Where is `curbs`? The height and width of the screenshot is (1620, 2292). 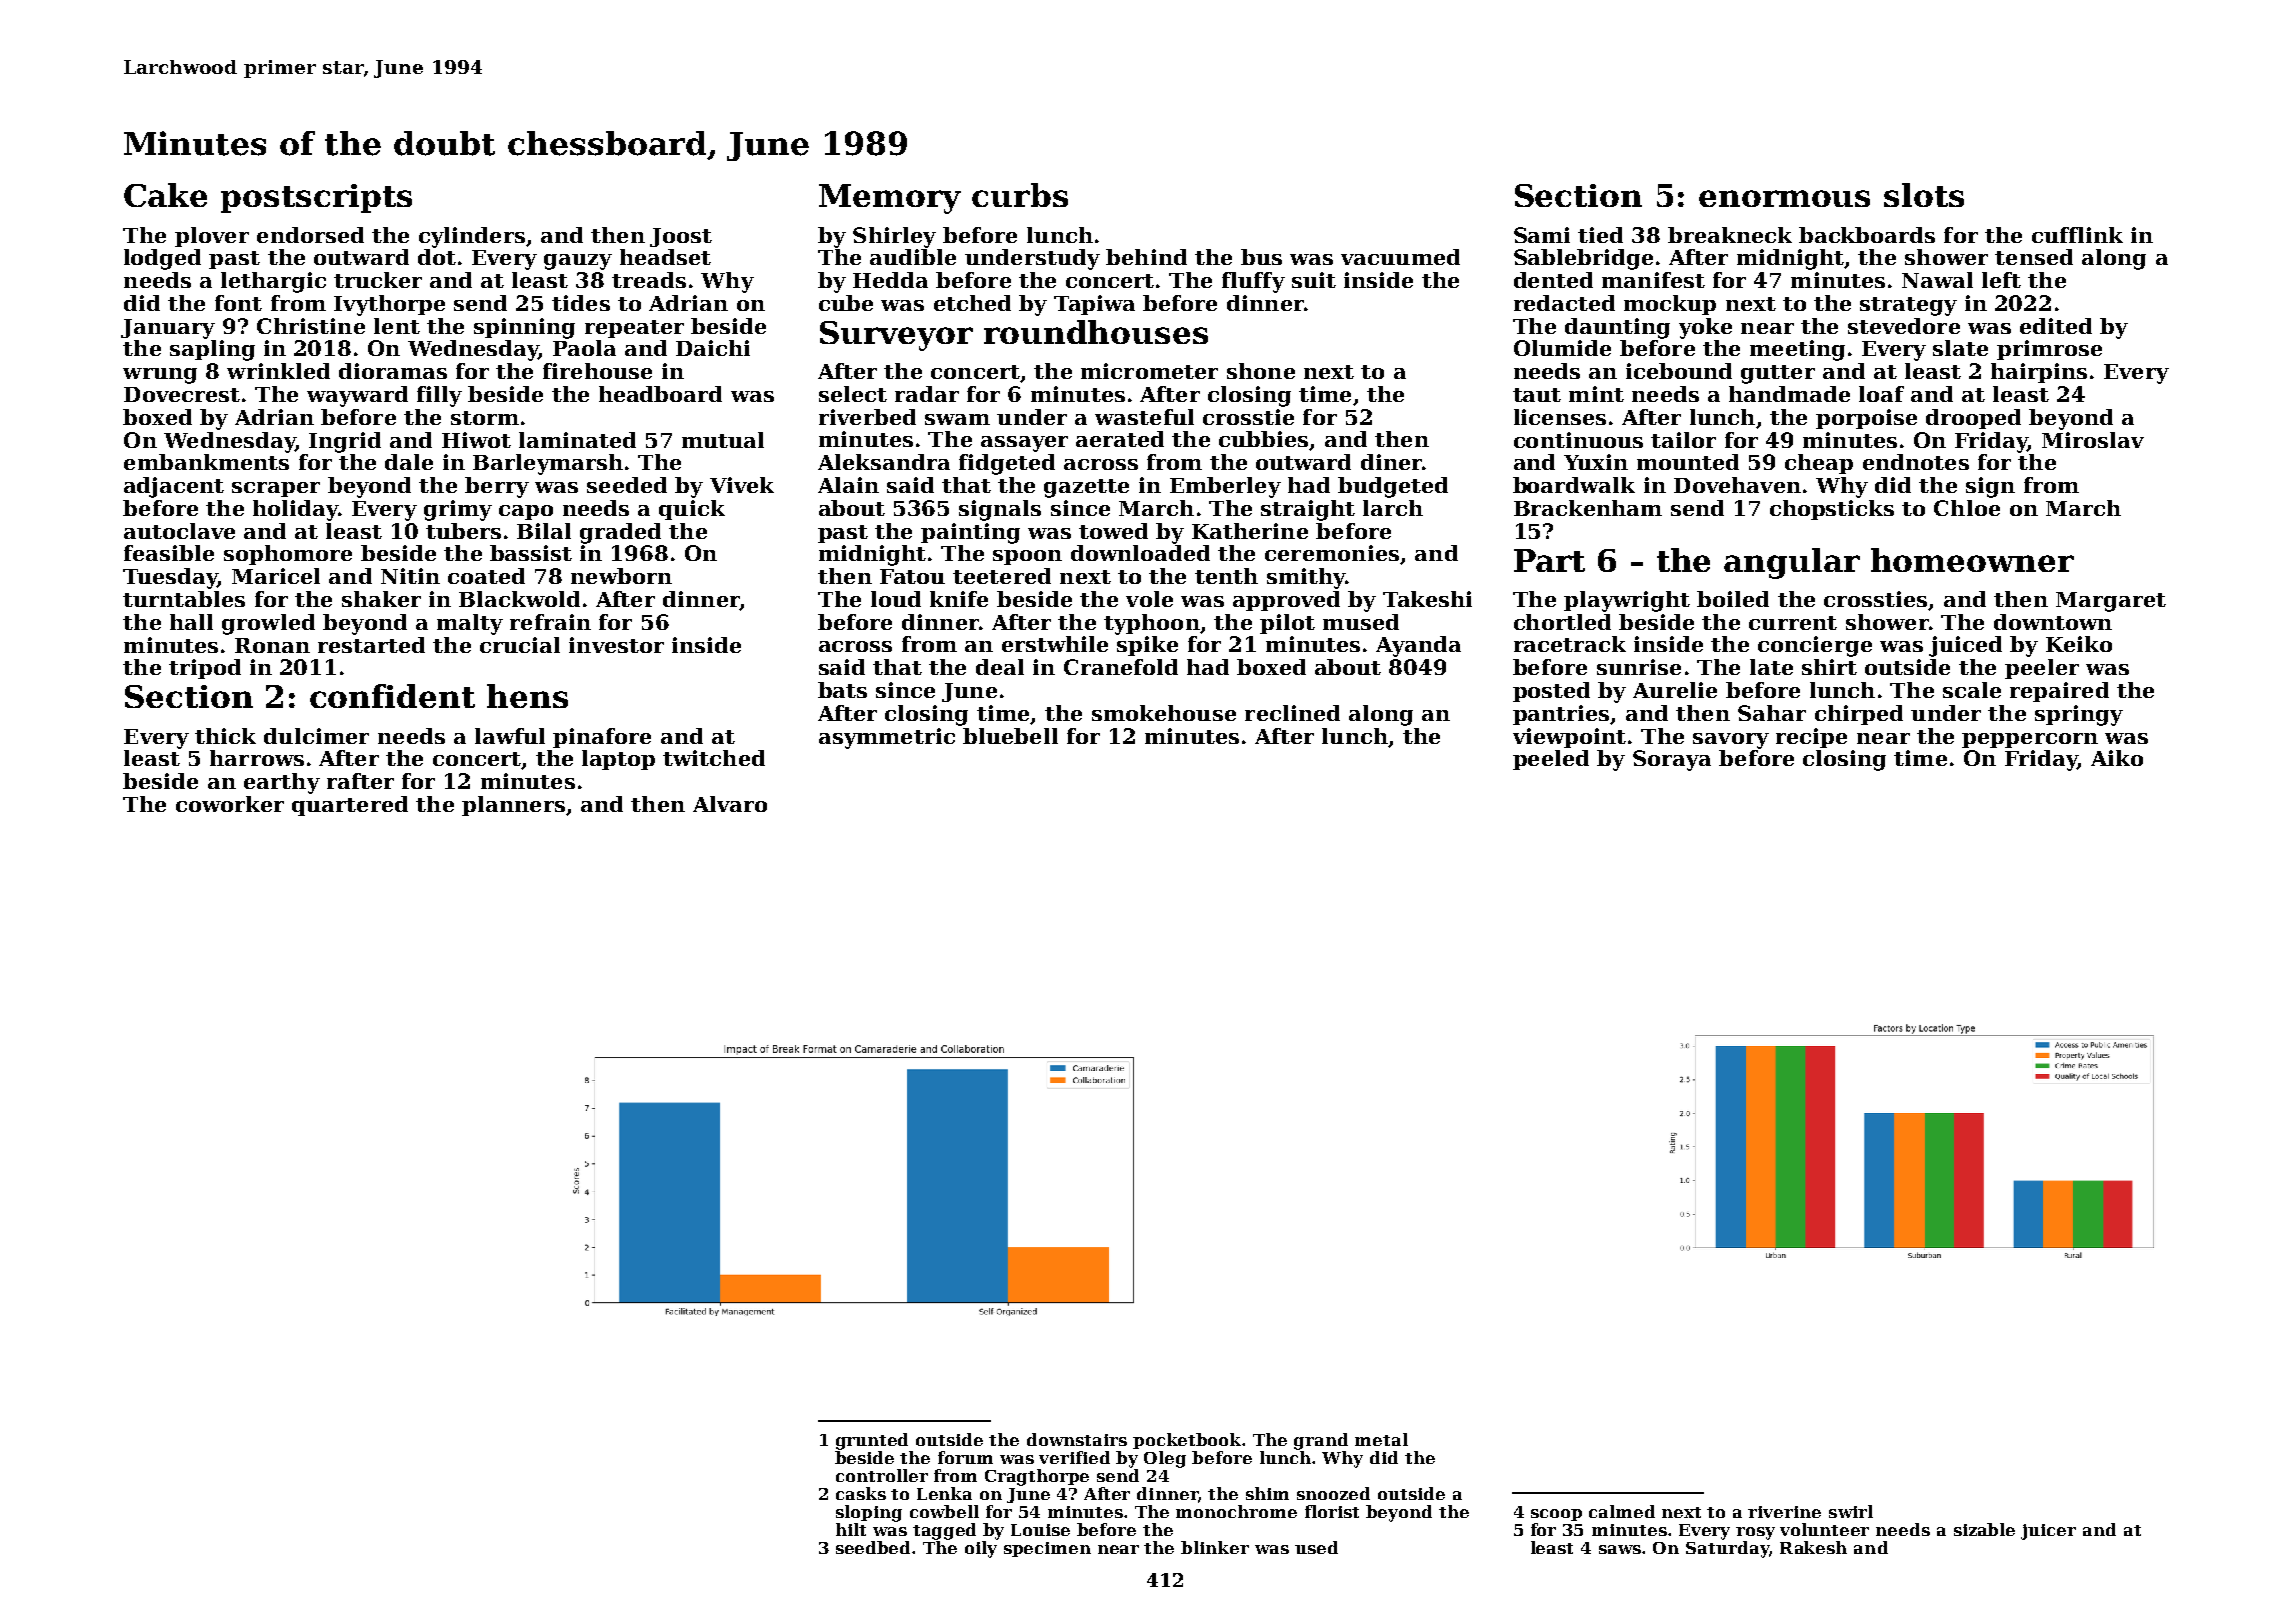 curbs is located at coordinates (1020, 195).
